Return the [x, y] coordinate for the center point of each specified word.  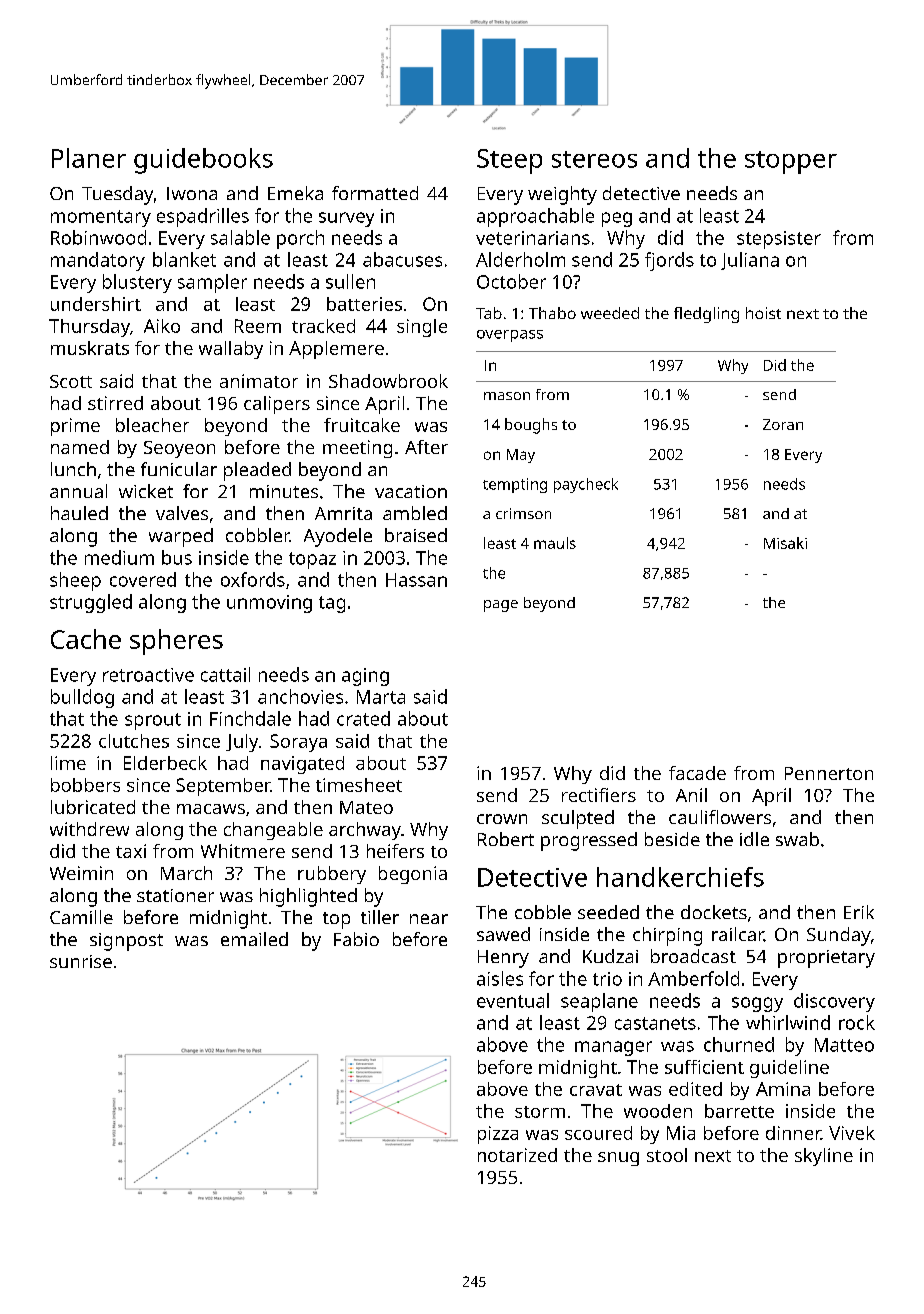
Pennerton [829, 773]
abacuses [402, 259]
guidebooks [203, 161]
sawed [503, 934]
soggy [757, 1004]
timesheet [359, 785]
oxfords [253, 579]
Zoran [783, 424]
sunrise [81, 961]
